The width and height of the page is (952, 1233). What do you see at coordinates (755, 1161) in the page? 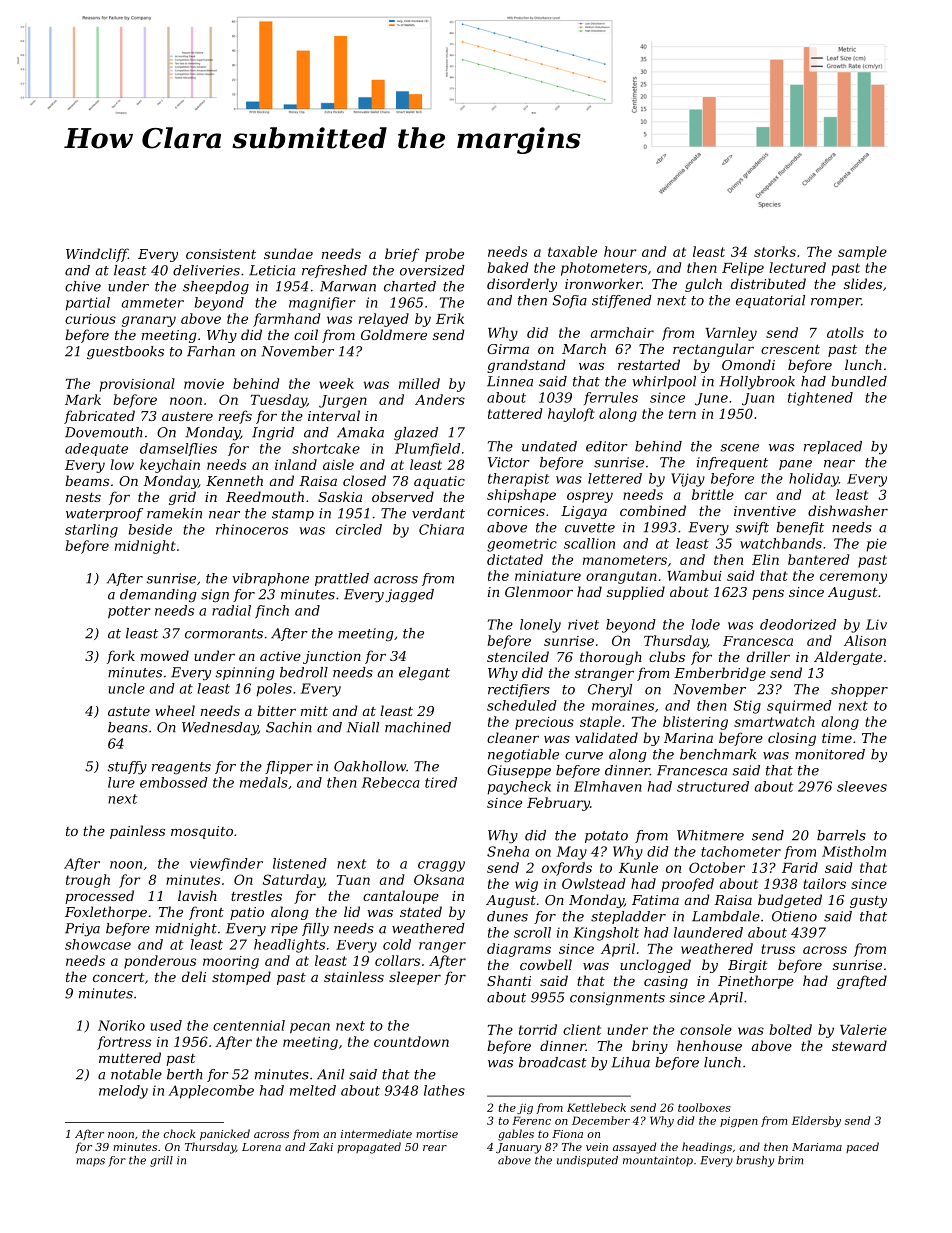
I see `brushy` at bounding box center [755, 1161].
